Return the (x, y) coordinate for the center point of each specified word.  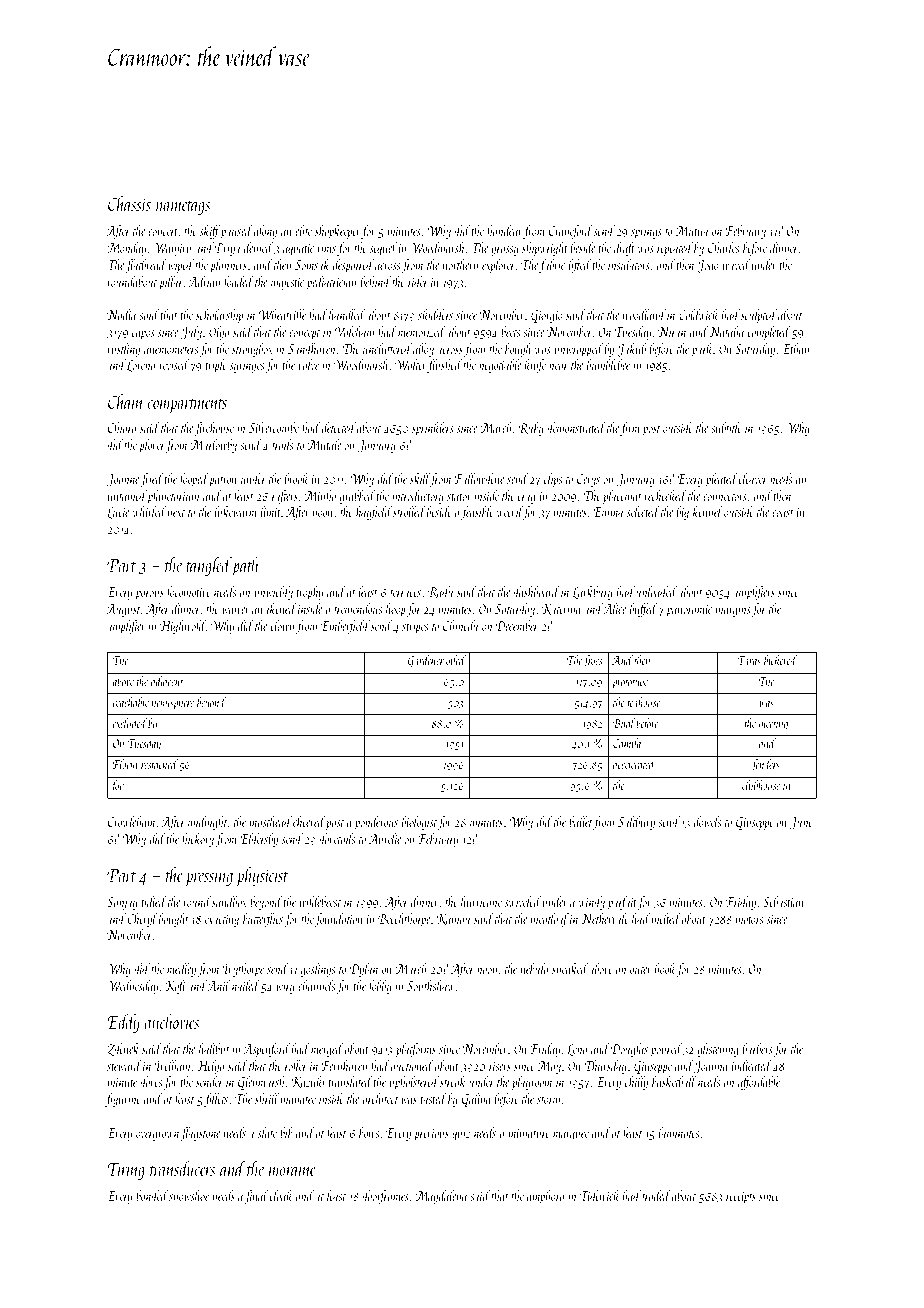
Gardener (426, 661)
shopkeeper (338, 232)
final (256, 1197)
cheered (309, 821)
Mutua (692, 231)
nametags (183, 208)
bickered (780, 660)
